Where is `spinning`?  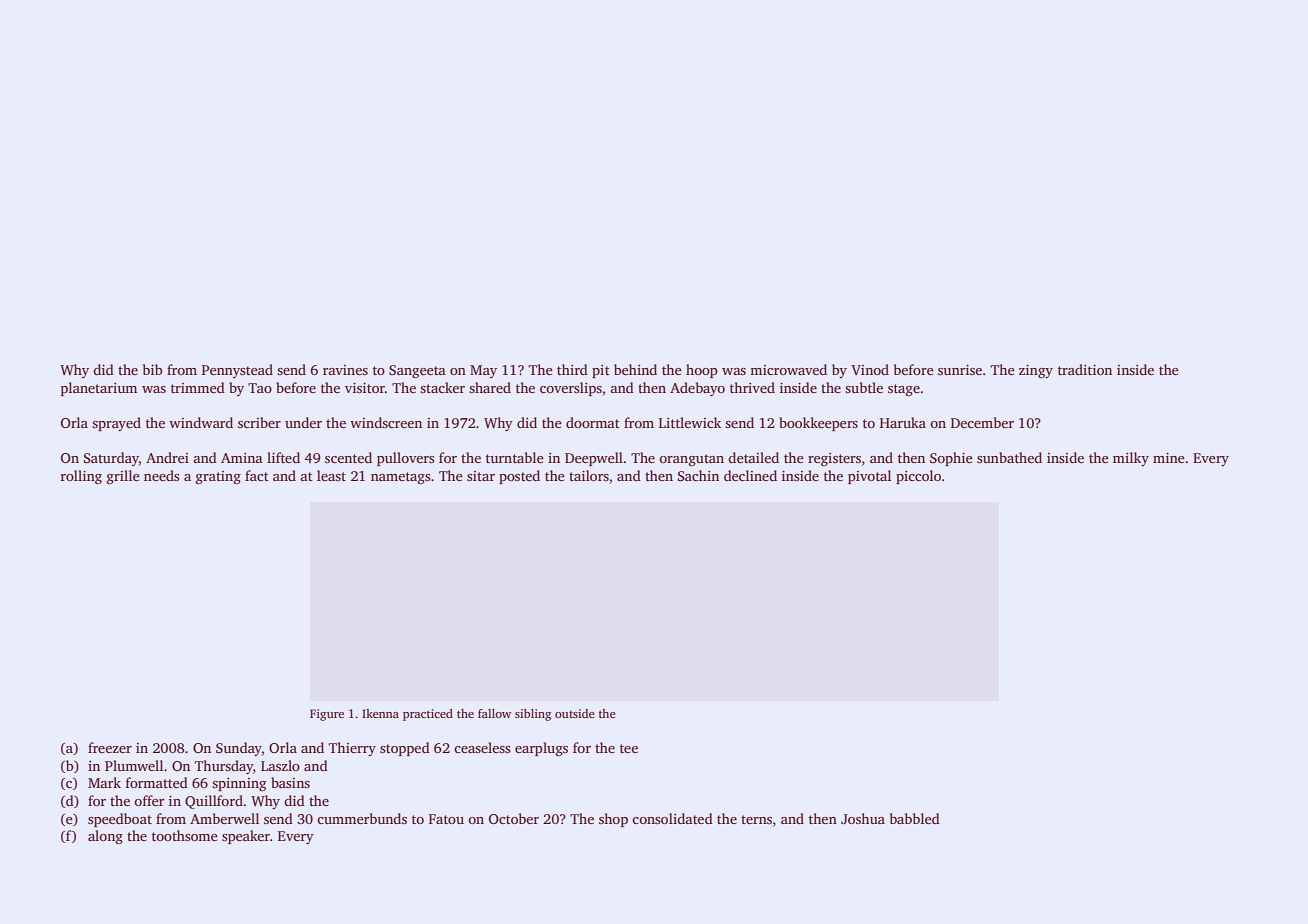
spinning is located at coordinates (239, 784).
